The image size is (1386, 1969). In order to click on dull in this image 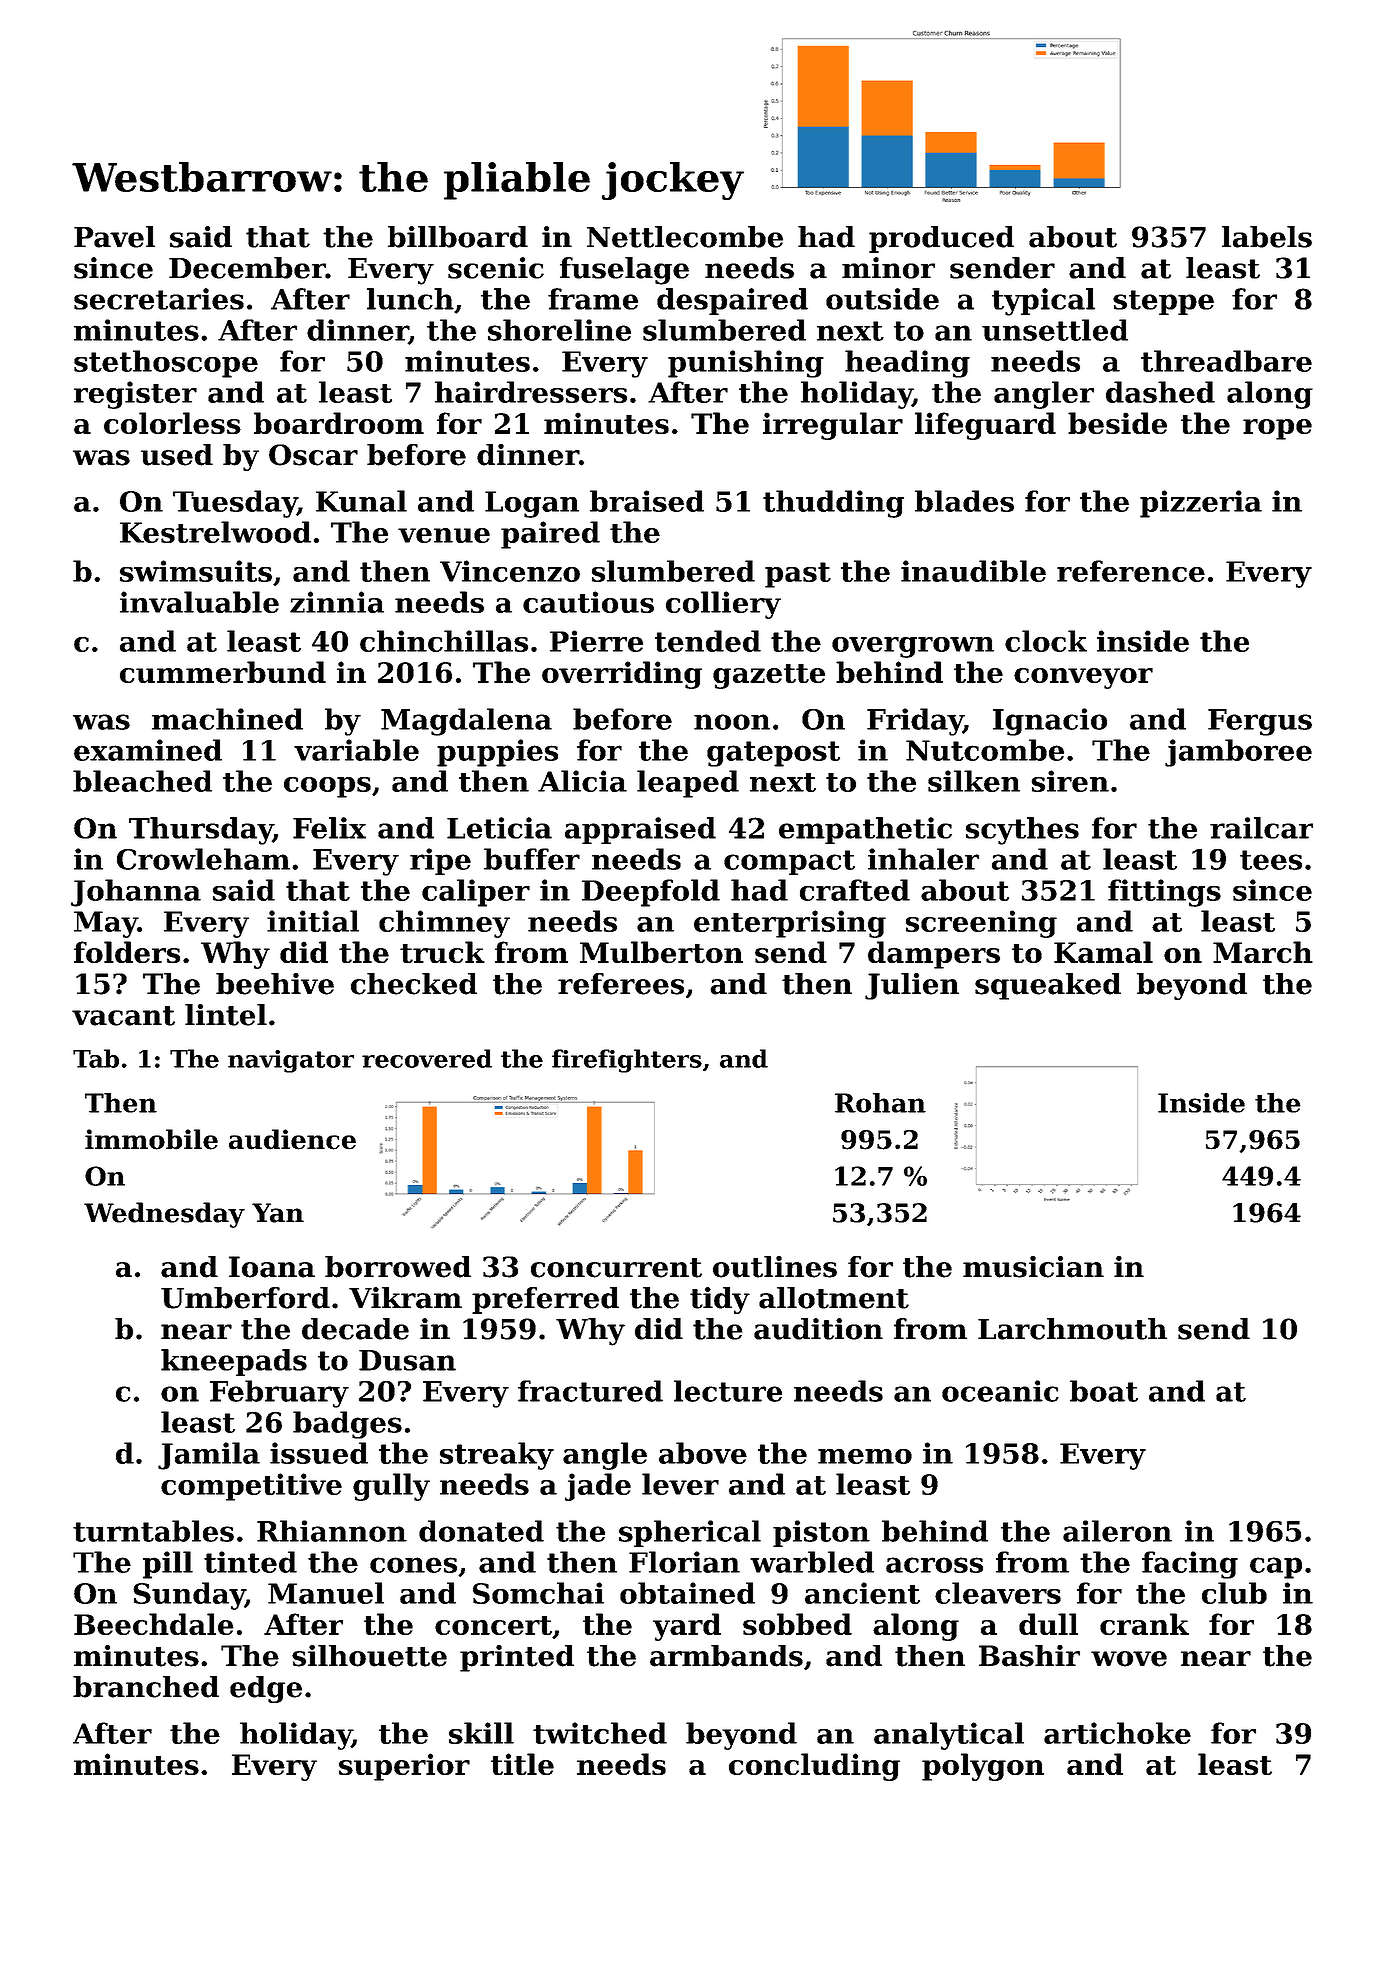, I will do `click(1048, 1624)`.
